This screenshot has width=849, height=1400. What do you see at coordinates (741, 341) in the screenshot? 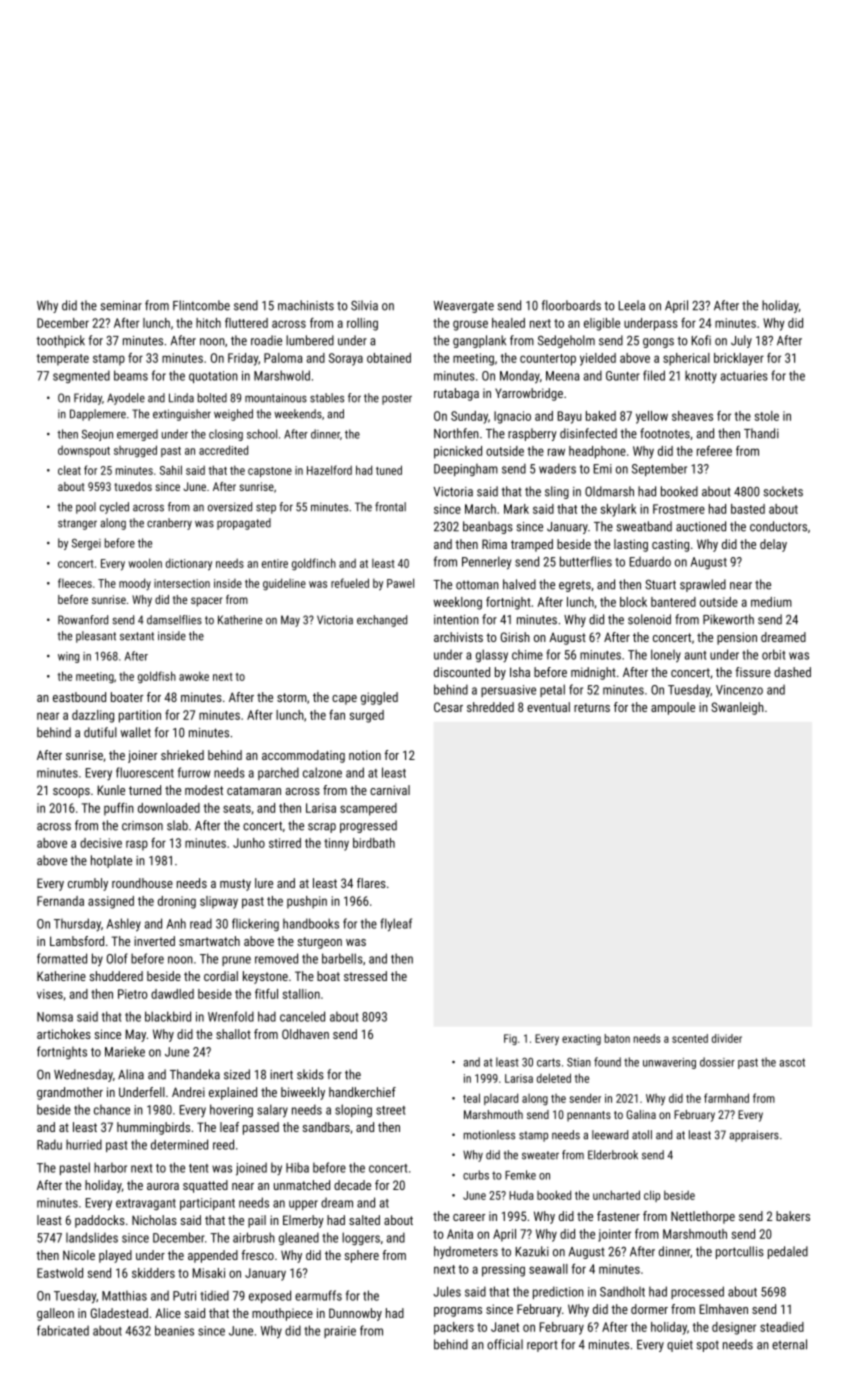
I see `July` at bounding box center [741, 341].
